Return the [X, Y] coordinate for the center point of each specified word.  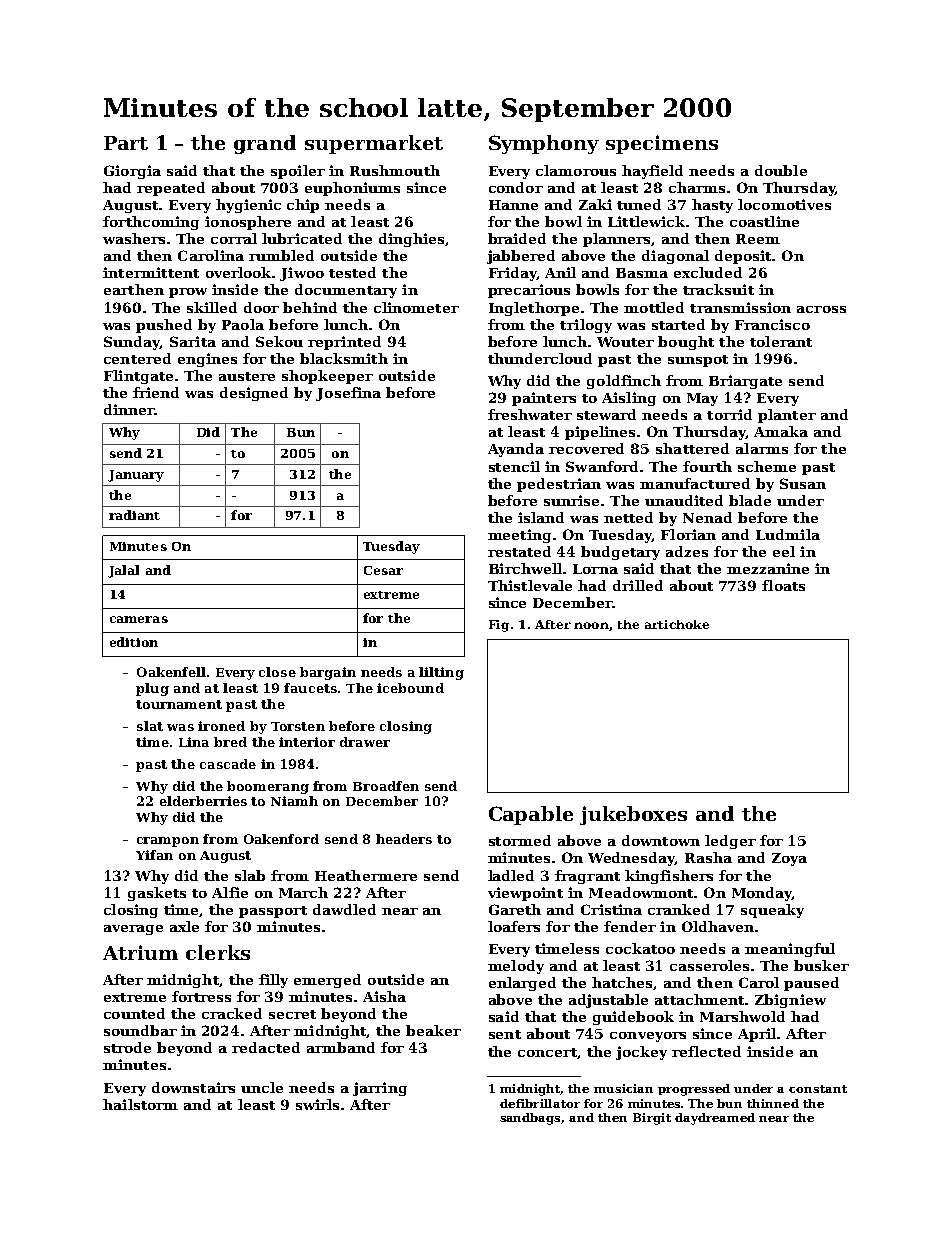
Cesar [383, 570]
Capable [531, 815]
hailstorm [140, 1104]
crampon [168, 842]
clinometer [416, 307]
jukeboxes [633, 815]
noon [591, 625]
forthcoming [151, 223]
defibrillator [540, 1103]
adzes [687, 551]
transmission [740, 307]
